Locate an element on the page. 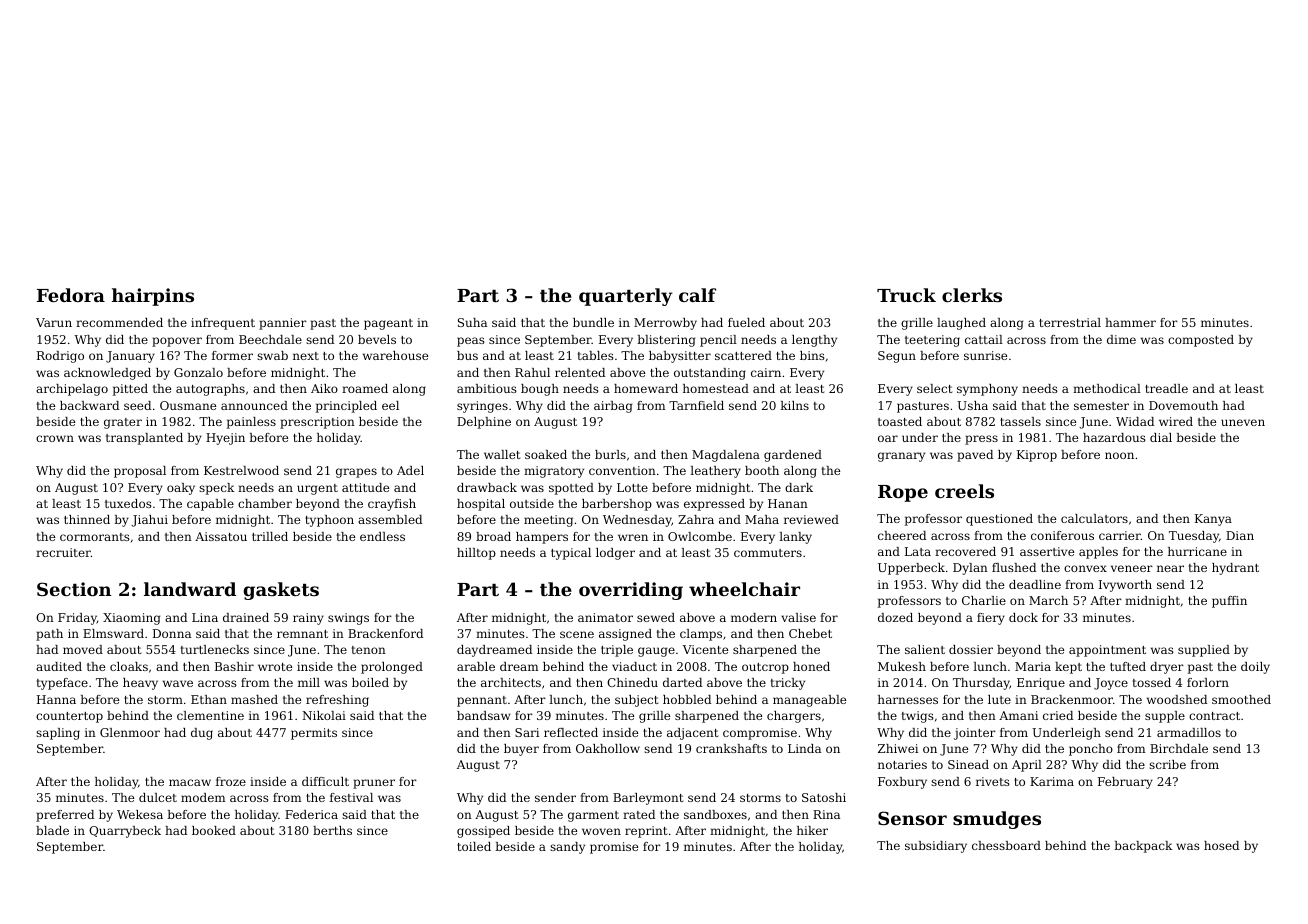 The width and height of the page is (1308, 924). infrequent is located at coordinates (223, 324).
